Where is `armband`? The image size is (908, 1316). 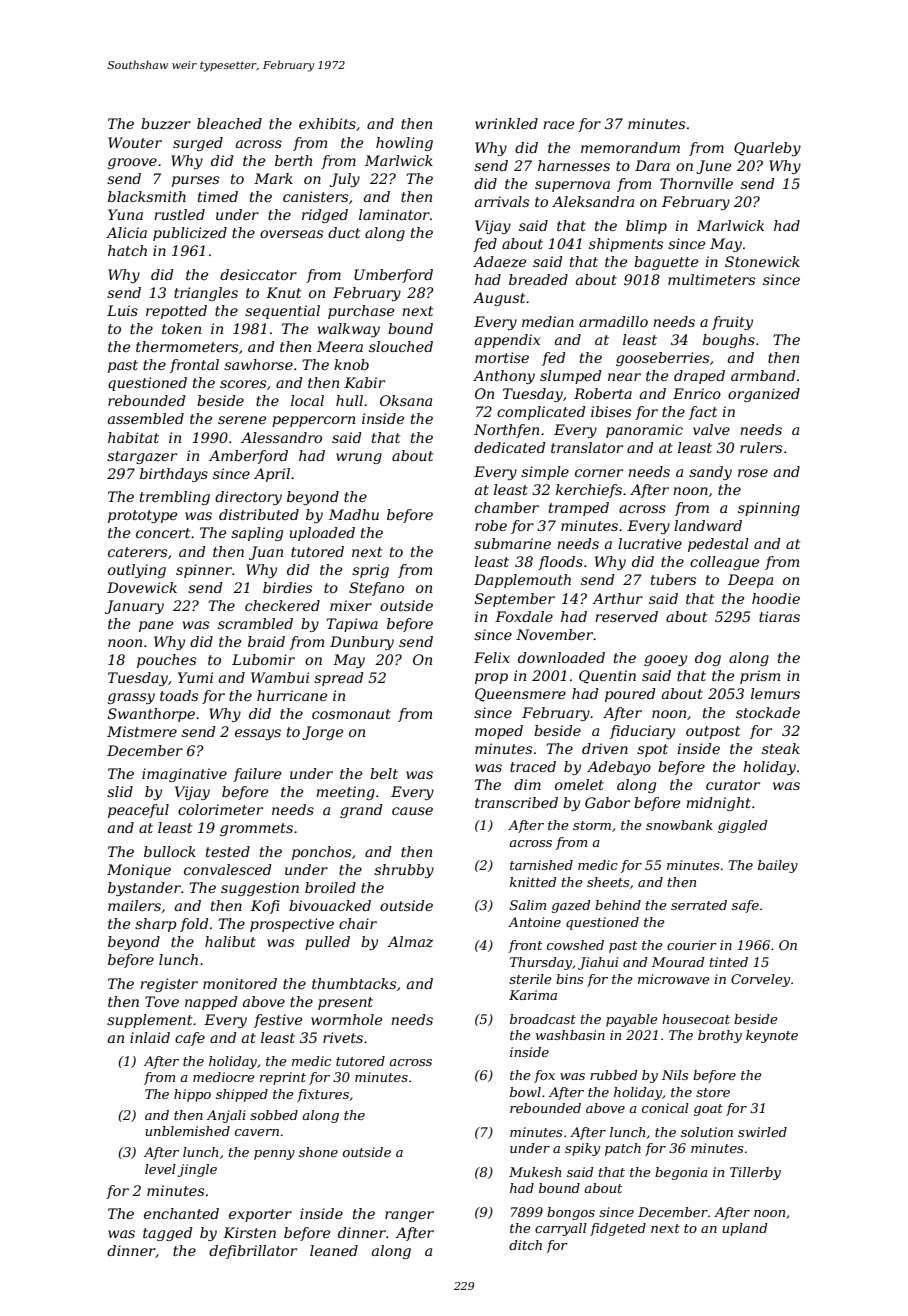 armband is located at coordinates (763, 375).
